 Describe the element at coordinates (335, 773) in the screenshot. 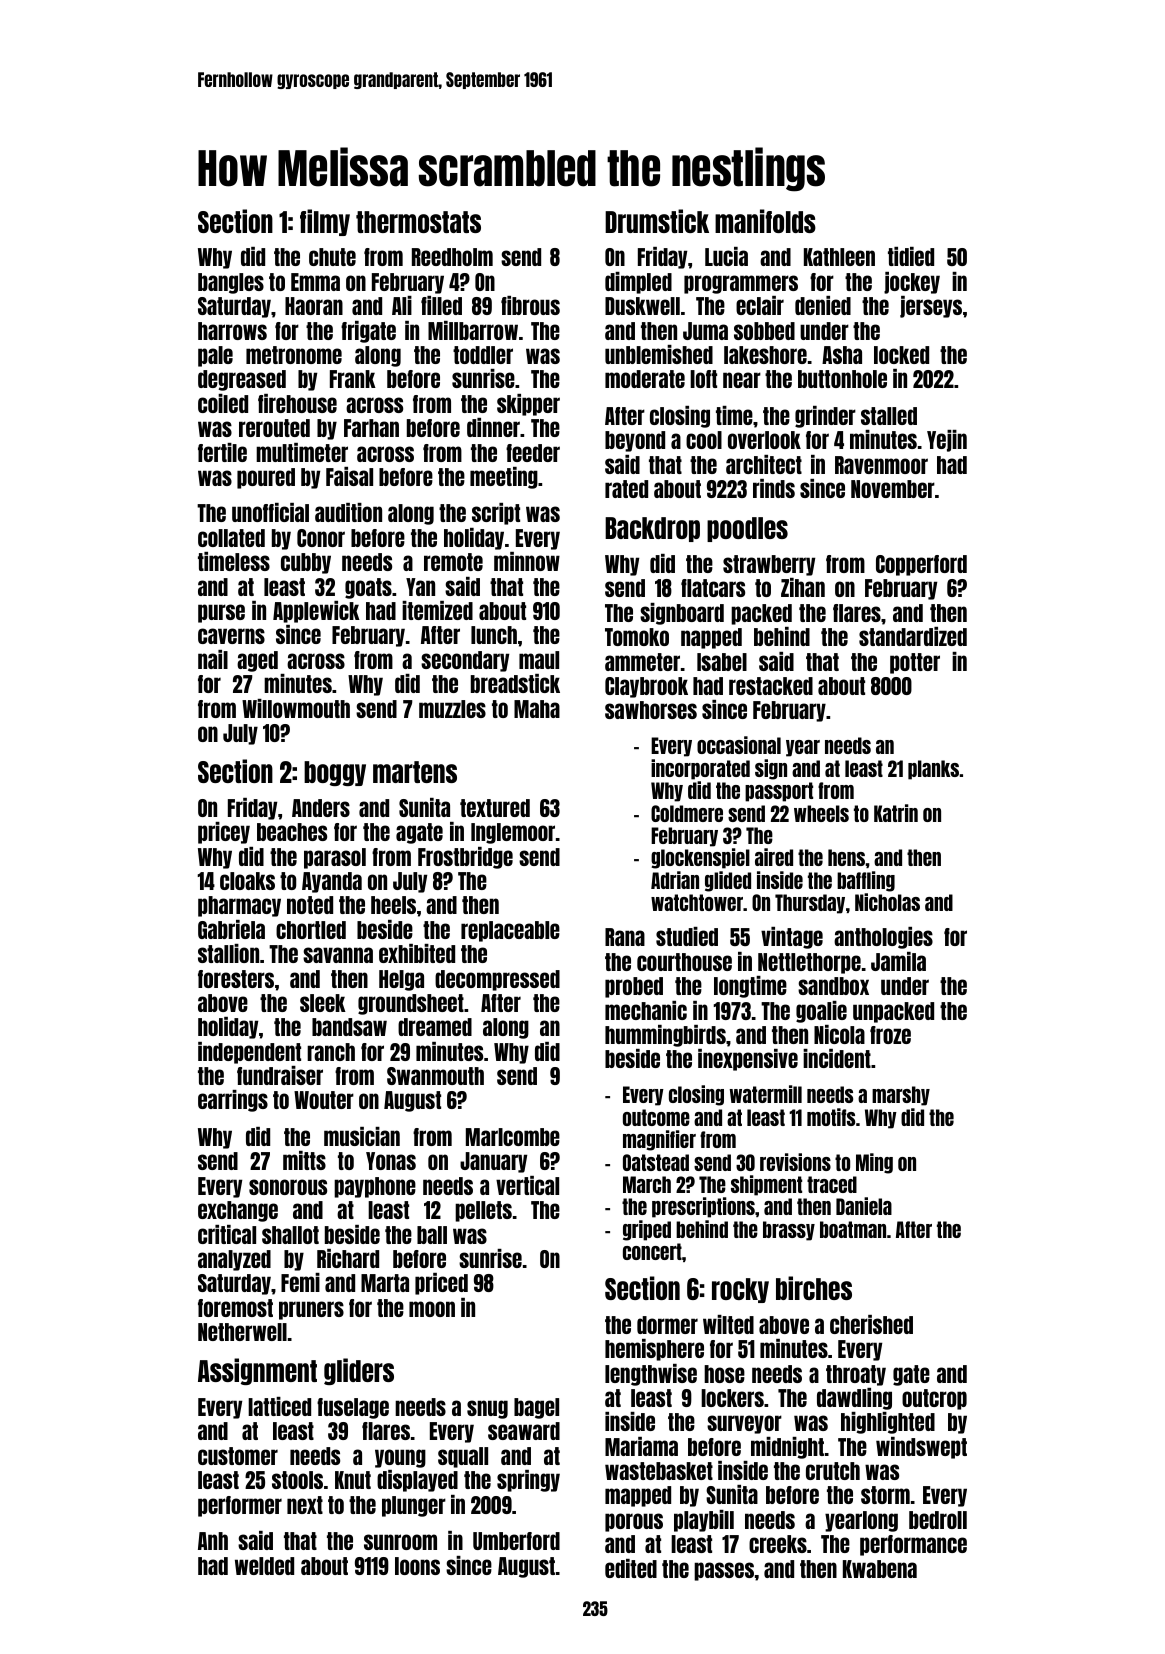

I see `boggy` at that location.
